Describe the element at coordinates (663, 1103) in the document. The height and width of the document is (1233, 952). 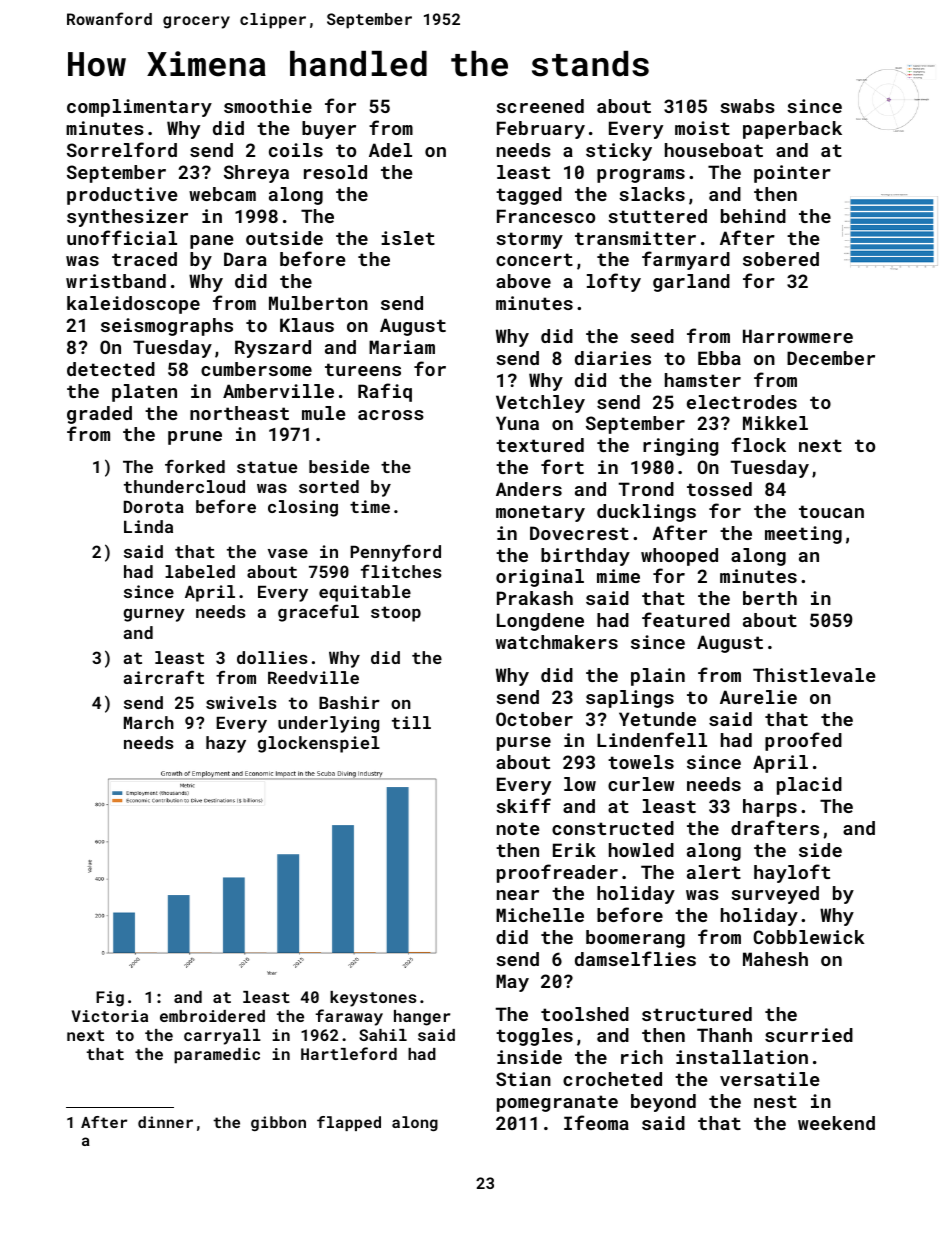
I see `beyond` at that location.
